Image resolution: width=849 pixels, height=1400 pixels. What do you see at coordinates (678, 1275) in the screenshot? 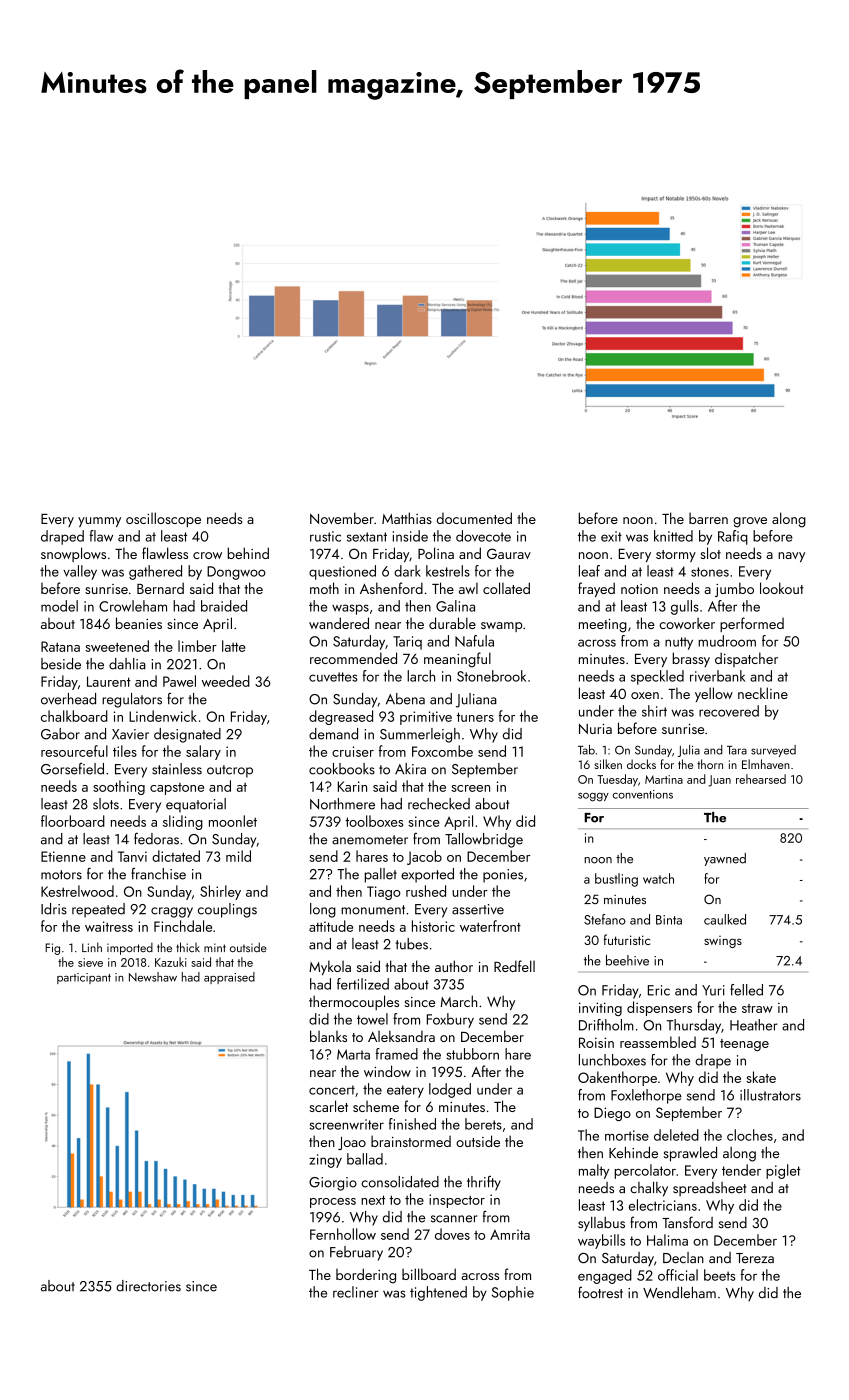
I see `official` at bounding box center [678, 1275].
